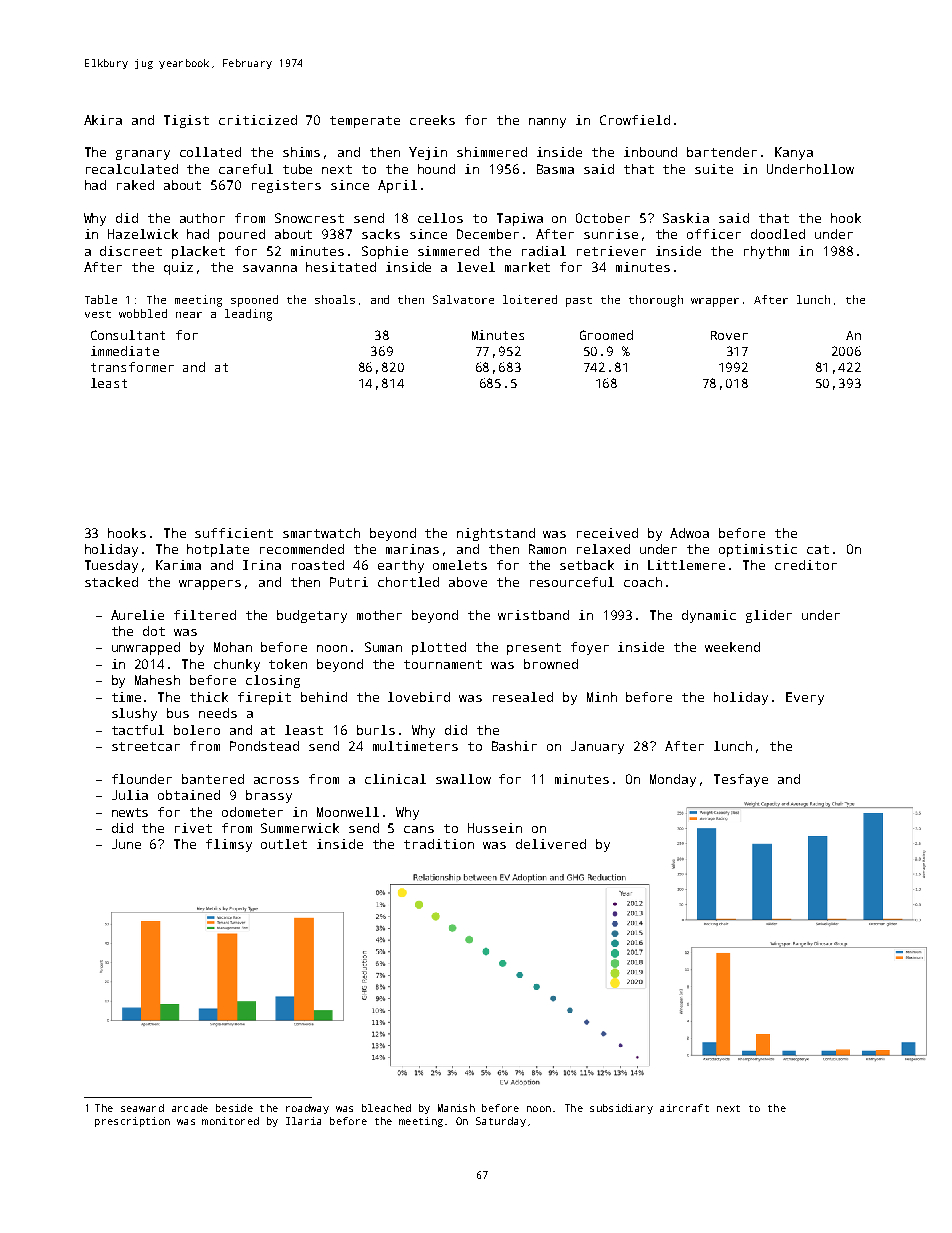  Describe the element at coordinates (456, 1108) in the page. I see `Manish` at that location.
